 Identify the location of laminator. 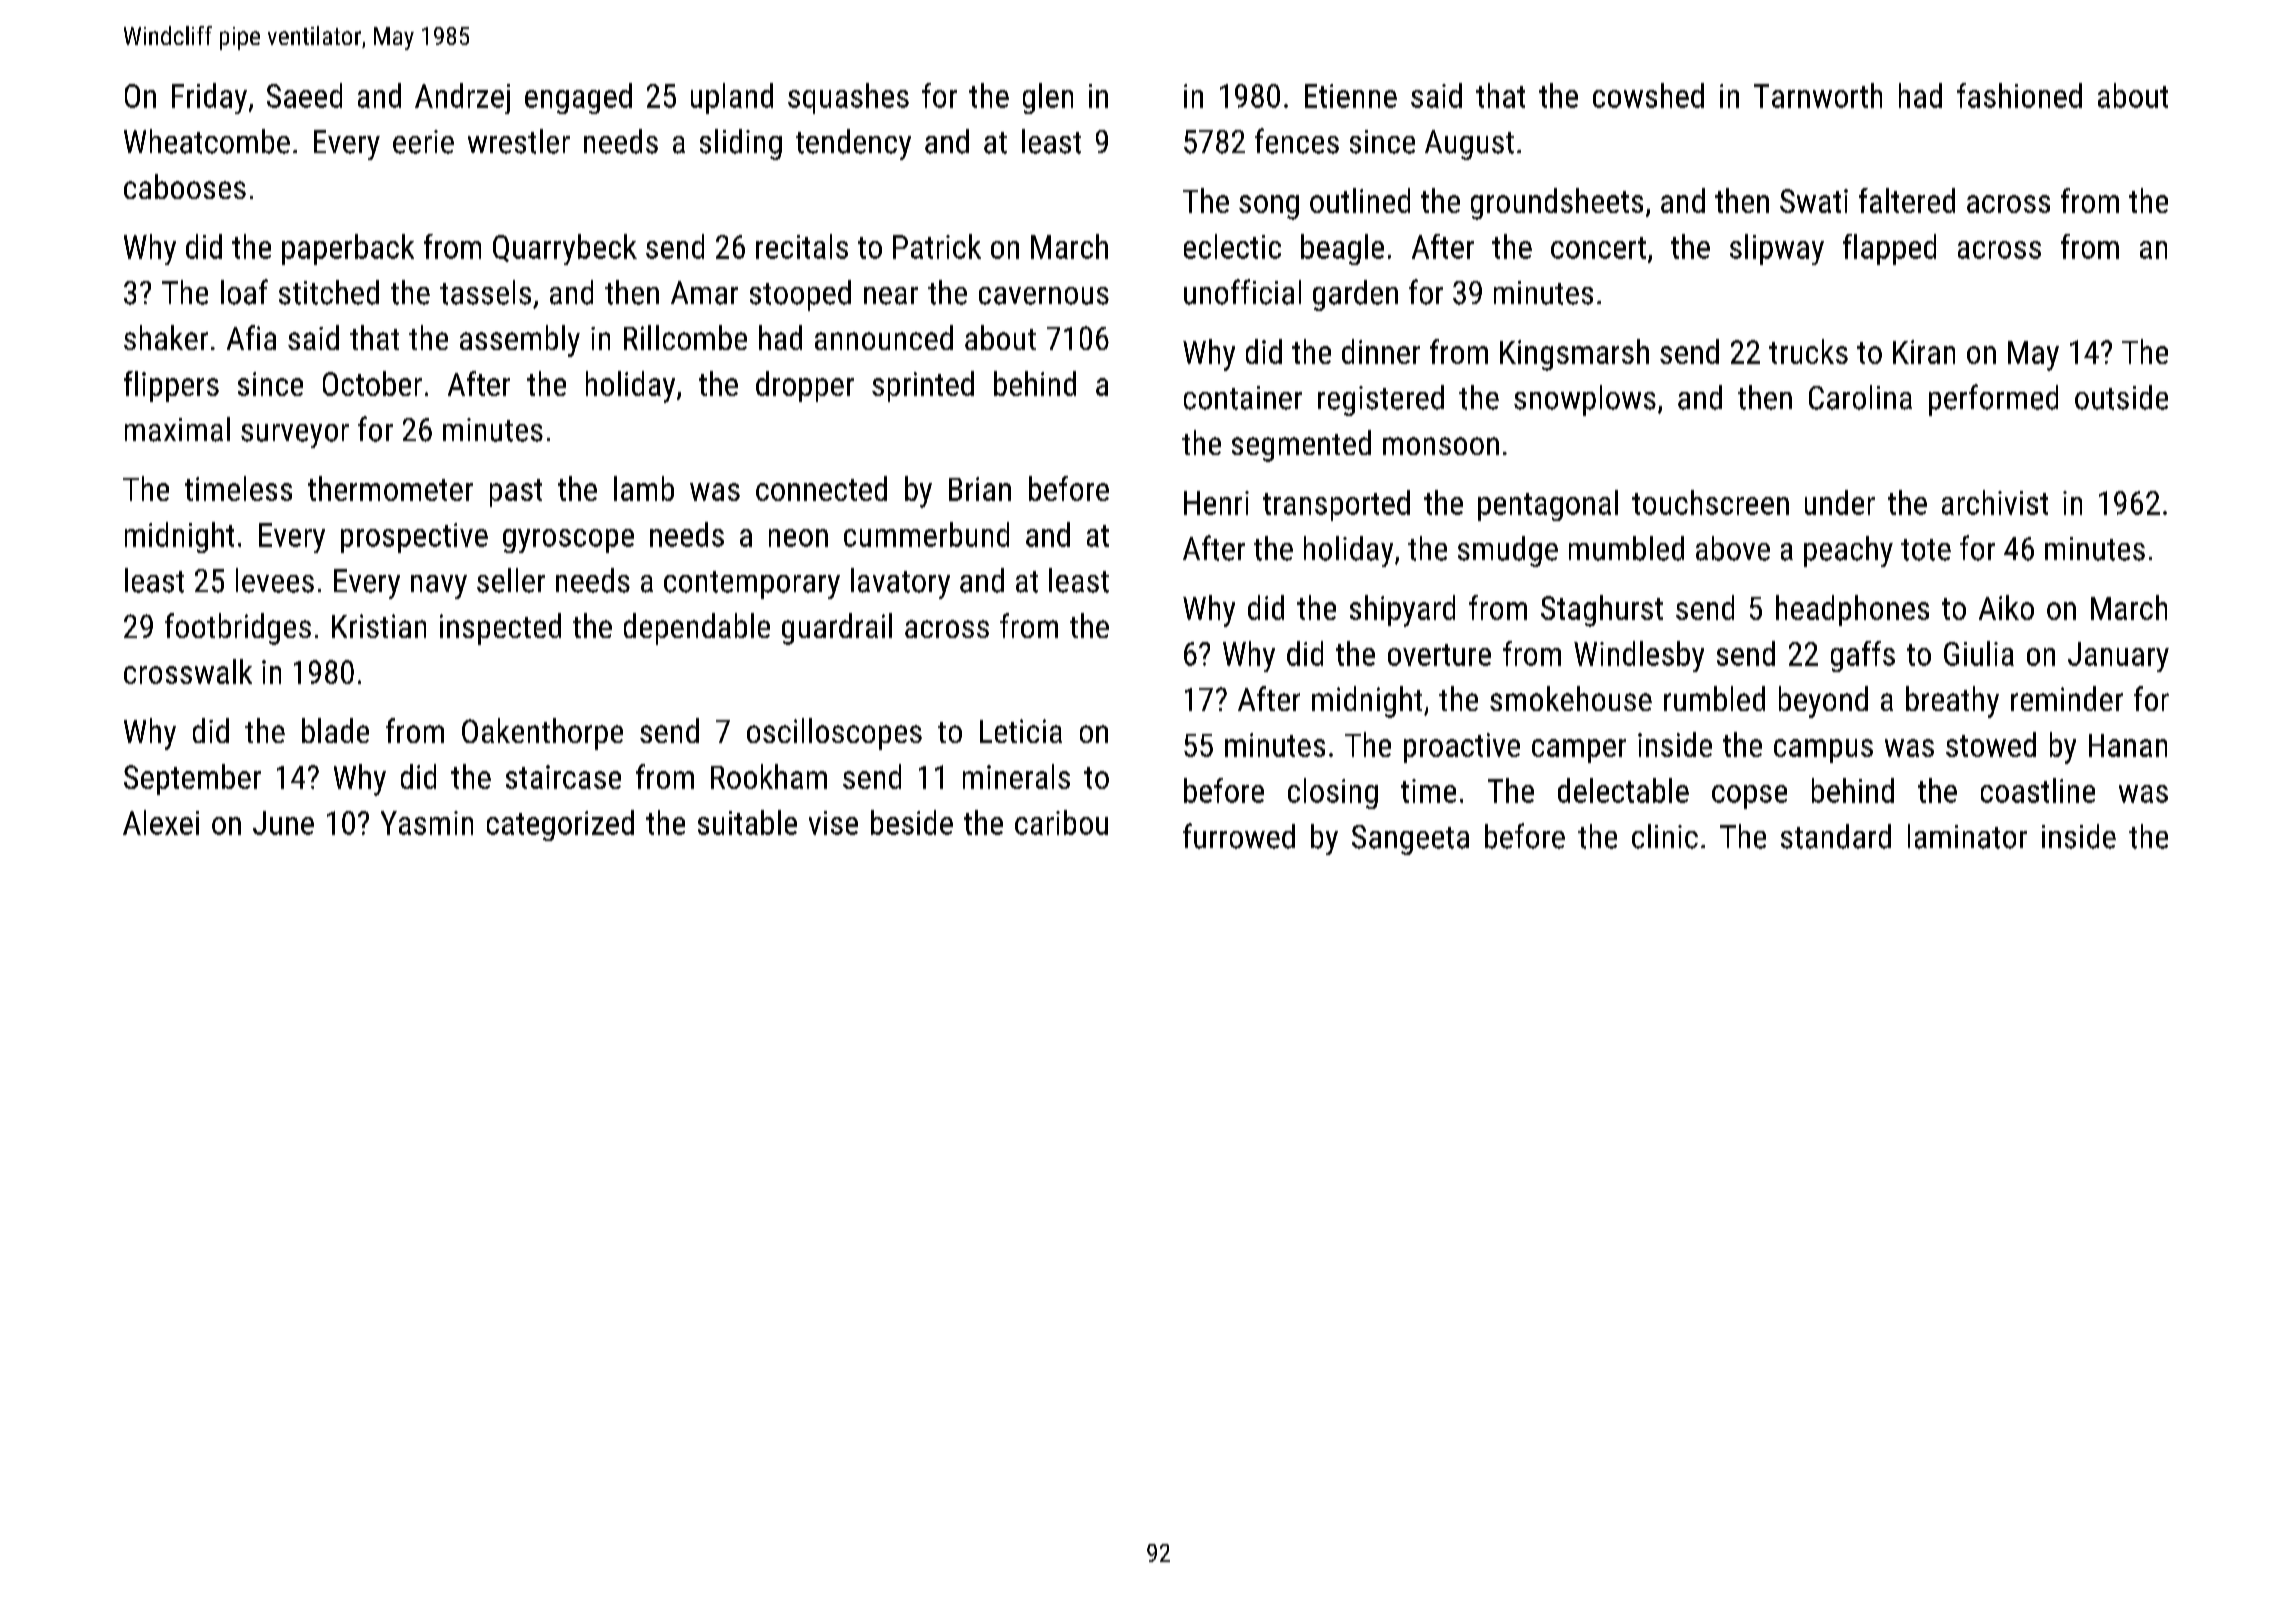
(1967, 836).
